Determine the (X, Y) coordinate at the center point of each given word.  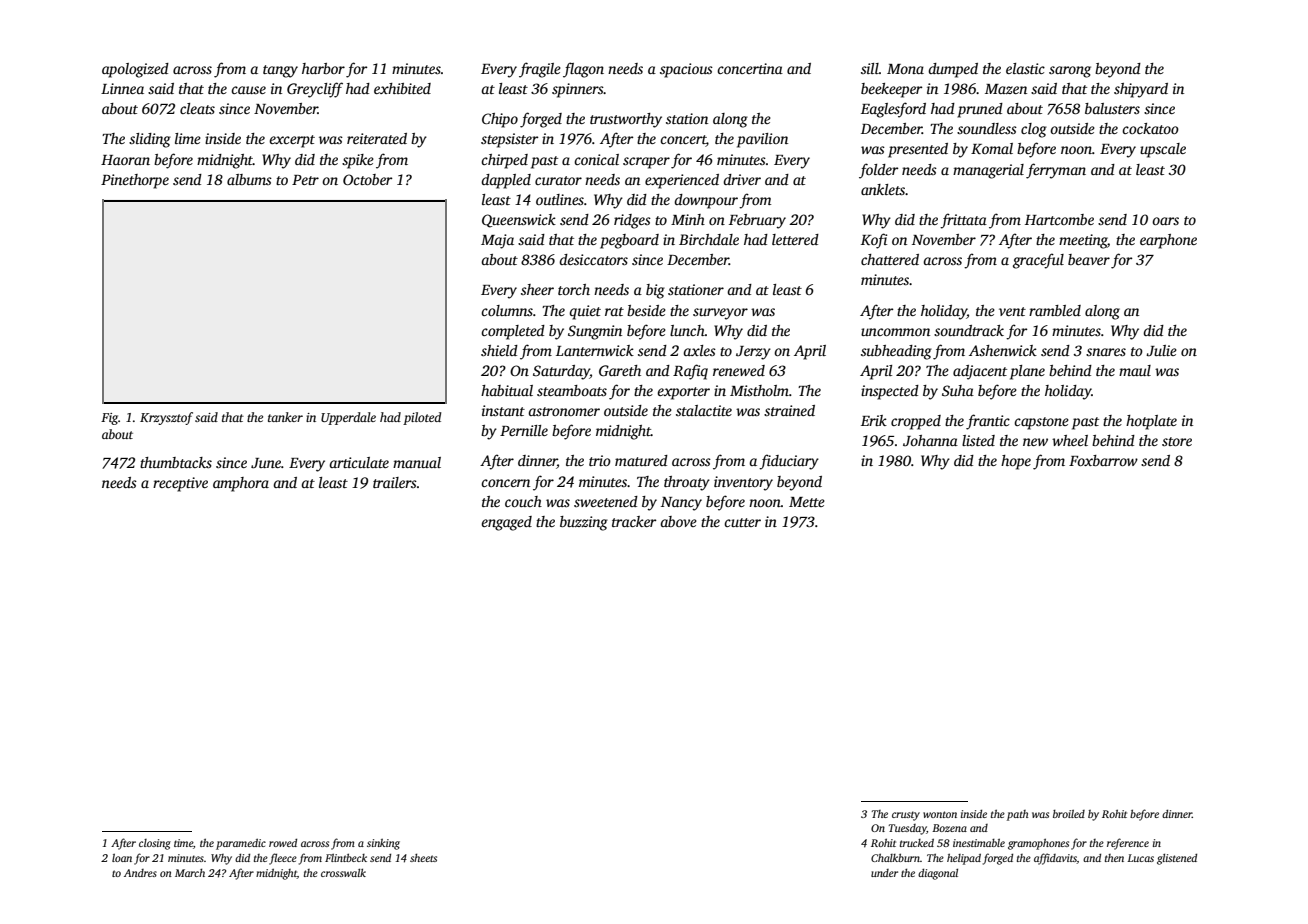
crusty (906, 816)
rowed (283, 842)
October (368, 179)
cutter (742, 522)
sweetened (606, 501)
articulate (359, 462)
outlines (560, 199)
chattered (890, 259)
